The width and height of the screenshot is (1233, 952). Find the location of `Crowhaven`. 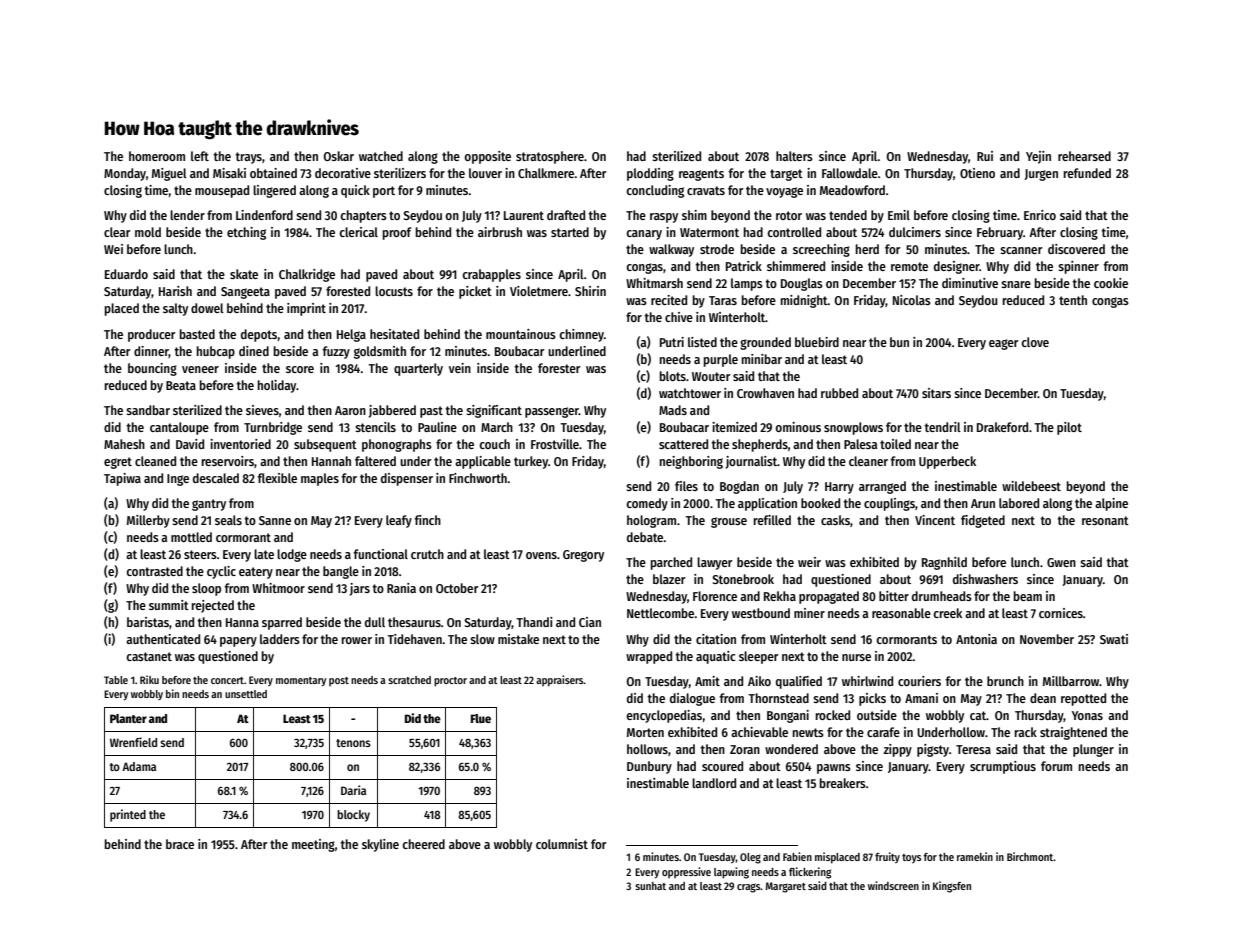

Crowhaven is located at coordinates (765, 393).
